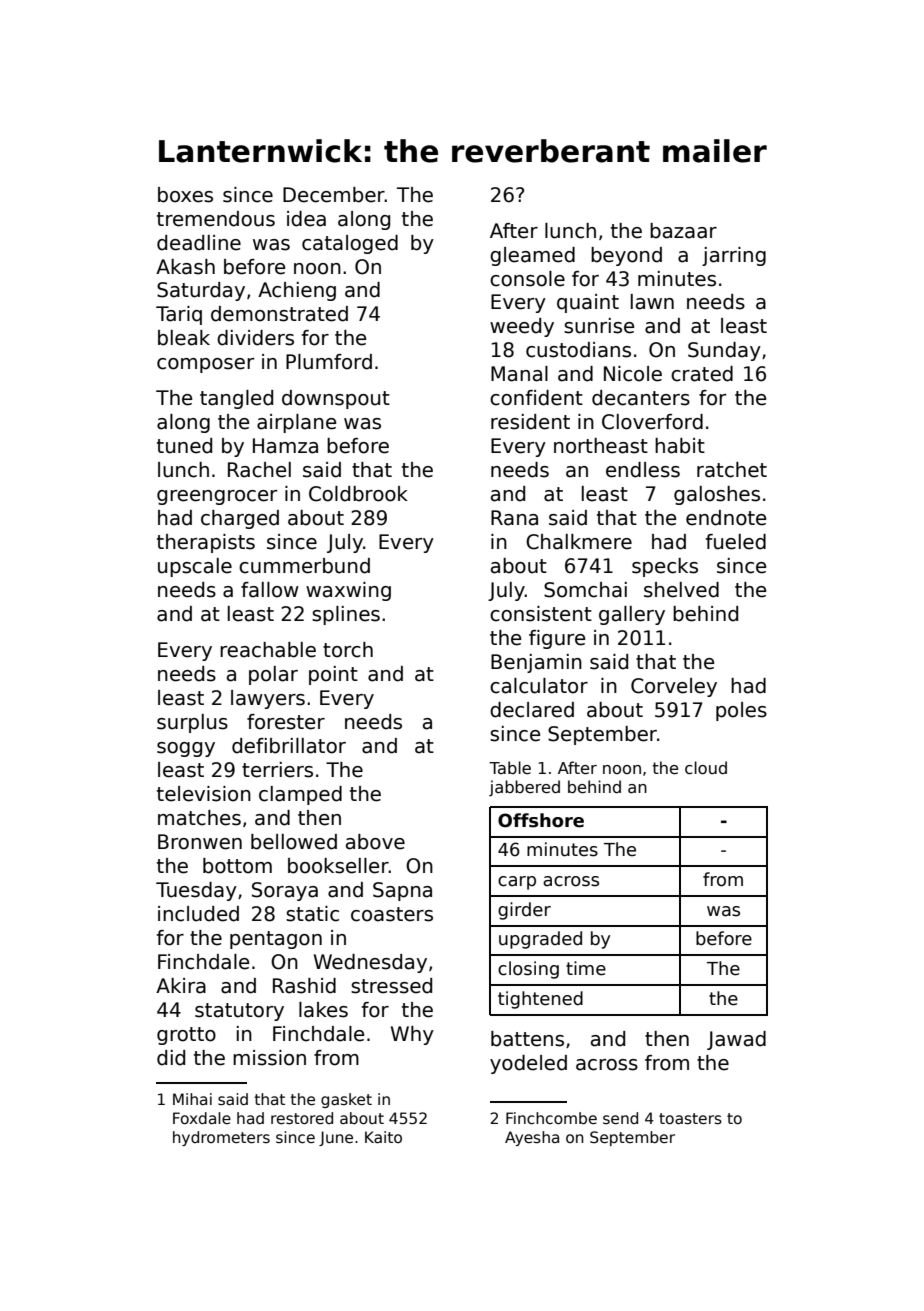 Image resolution: width=924 pixels, height=1311 pixels. What do you see at coordinates (519, 374) in the screenshot?
I see `Manal` at bounding box center [519, 374].
